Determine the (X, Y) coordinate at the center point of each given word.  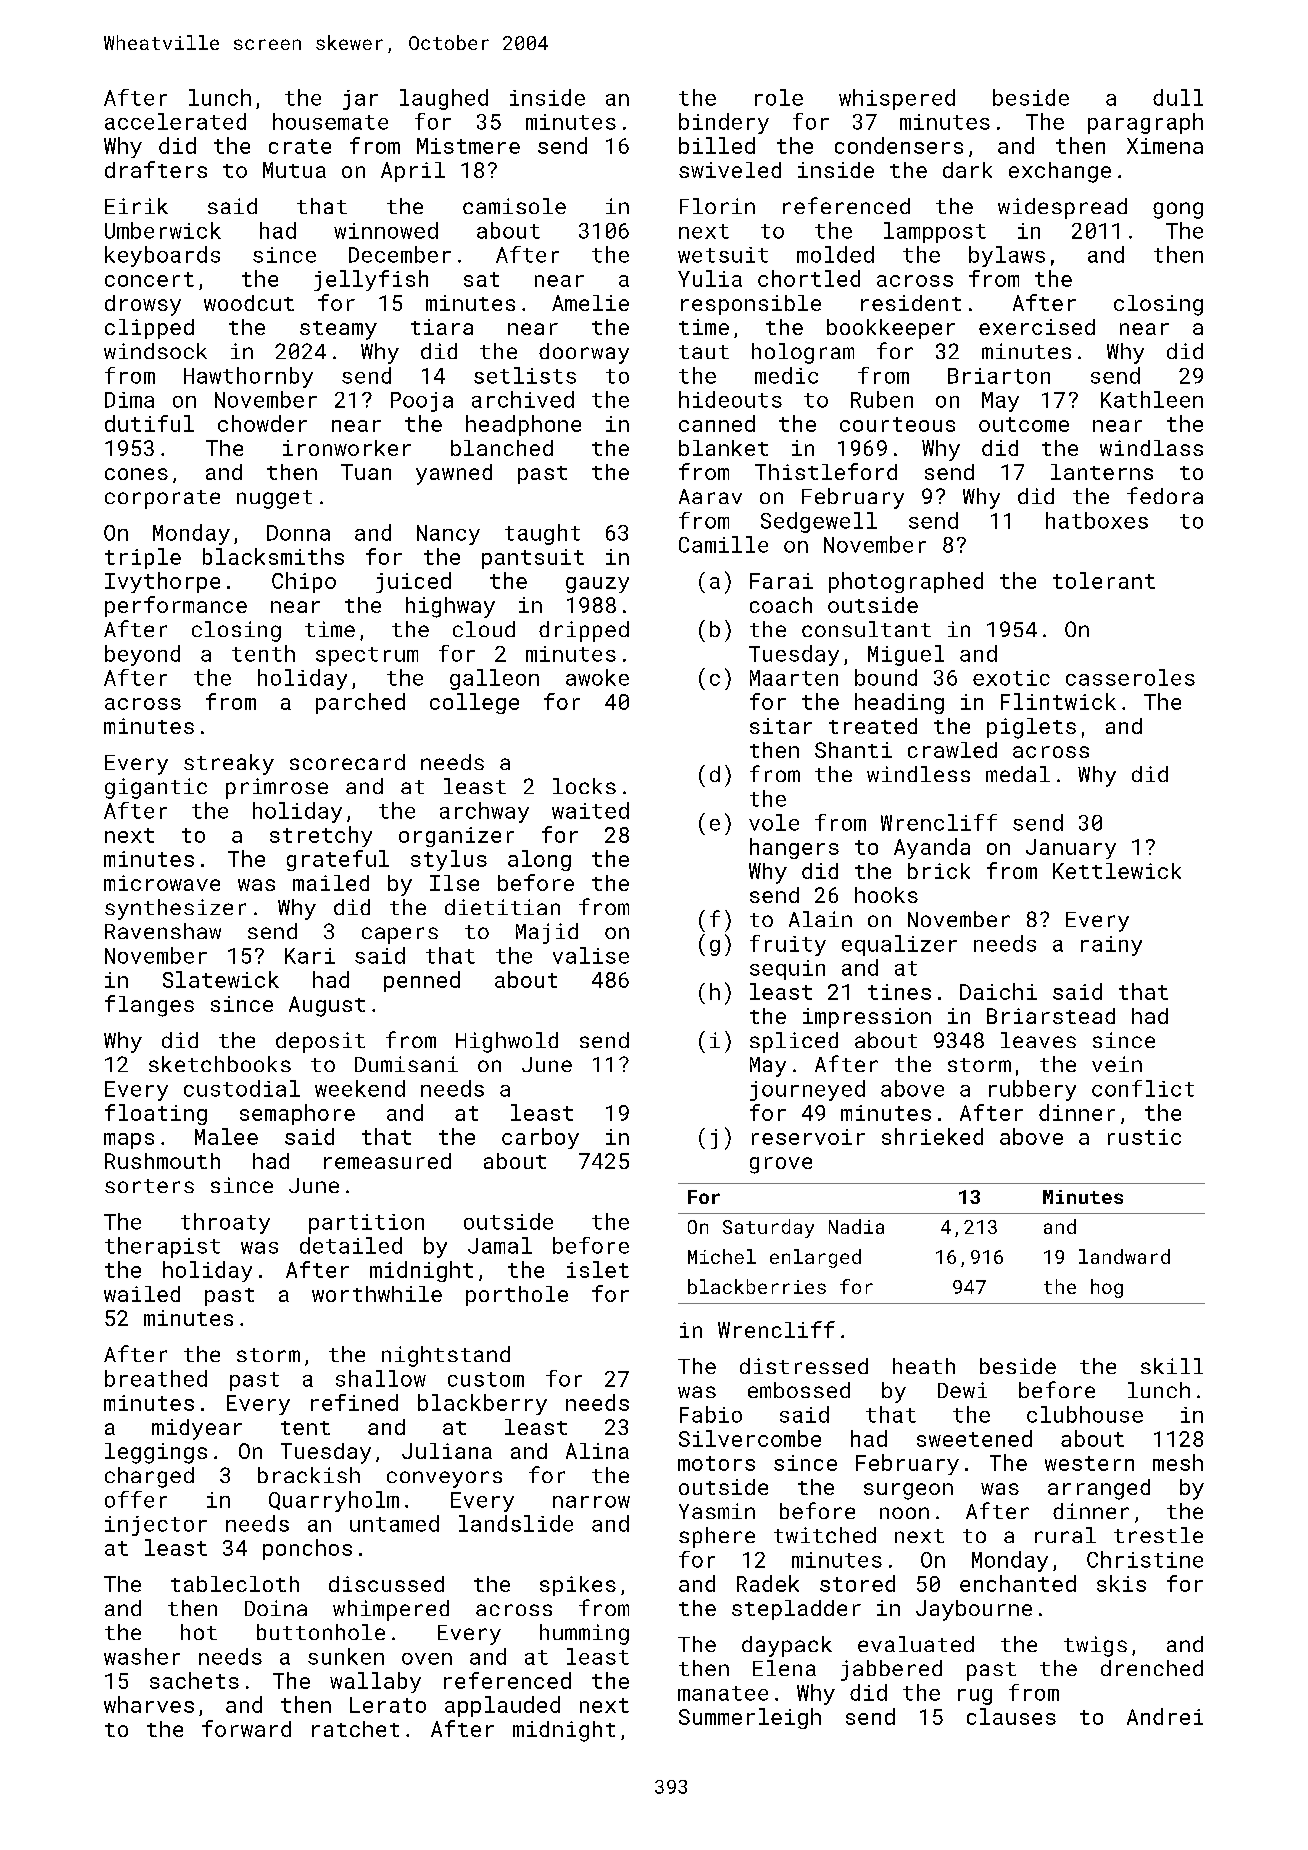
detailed (351, 1245)
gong (1178, 210)
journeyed (807, 1090)
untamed (394, 1523)
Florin (717, 206)
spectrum (367, 656)
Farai (781, 581)
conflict (1143, 1088)
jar (360, 100)
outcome (1024, 424)
